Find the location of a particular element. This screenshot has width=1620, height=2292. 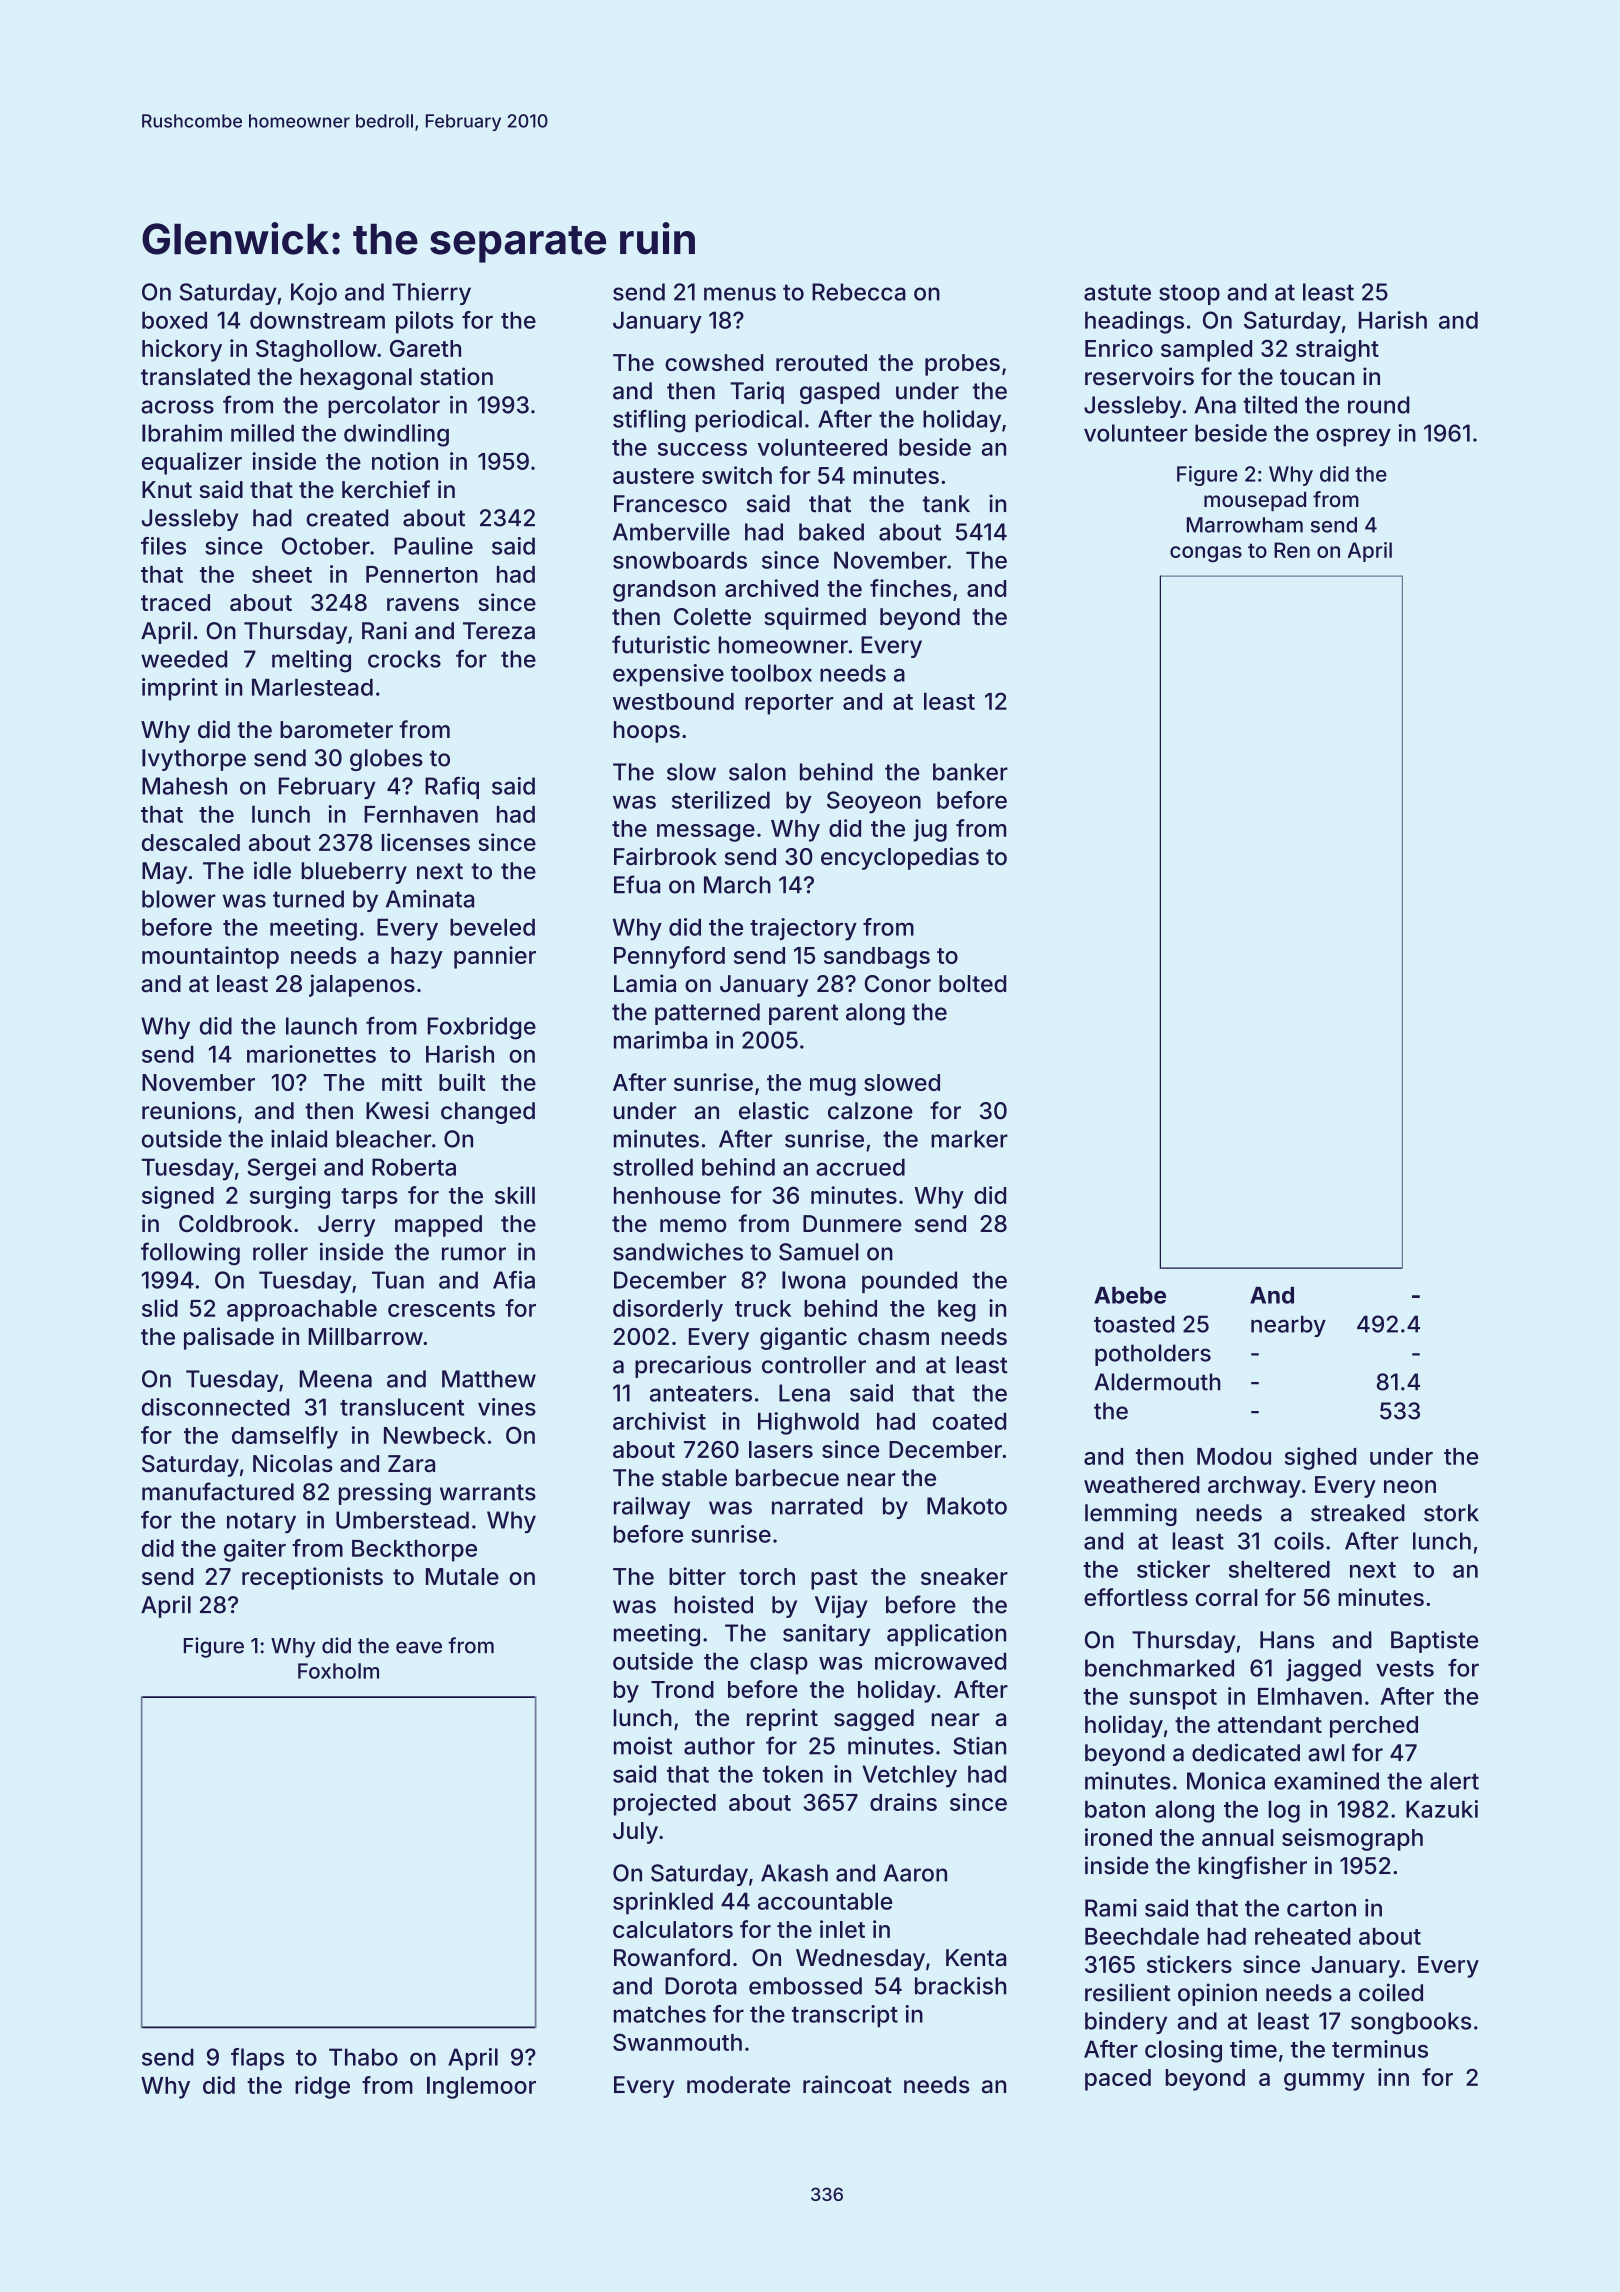

Thierry is located at coordinates (431, 294).
